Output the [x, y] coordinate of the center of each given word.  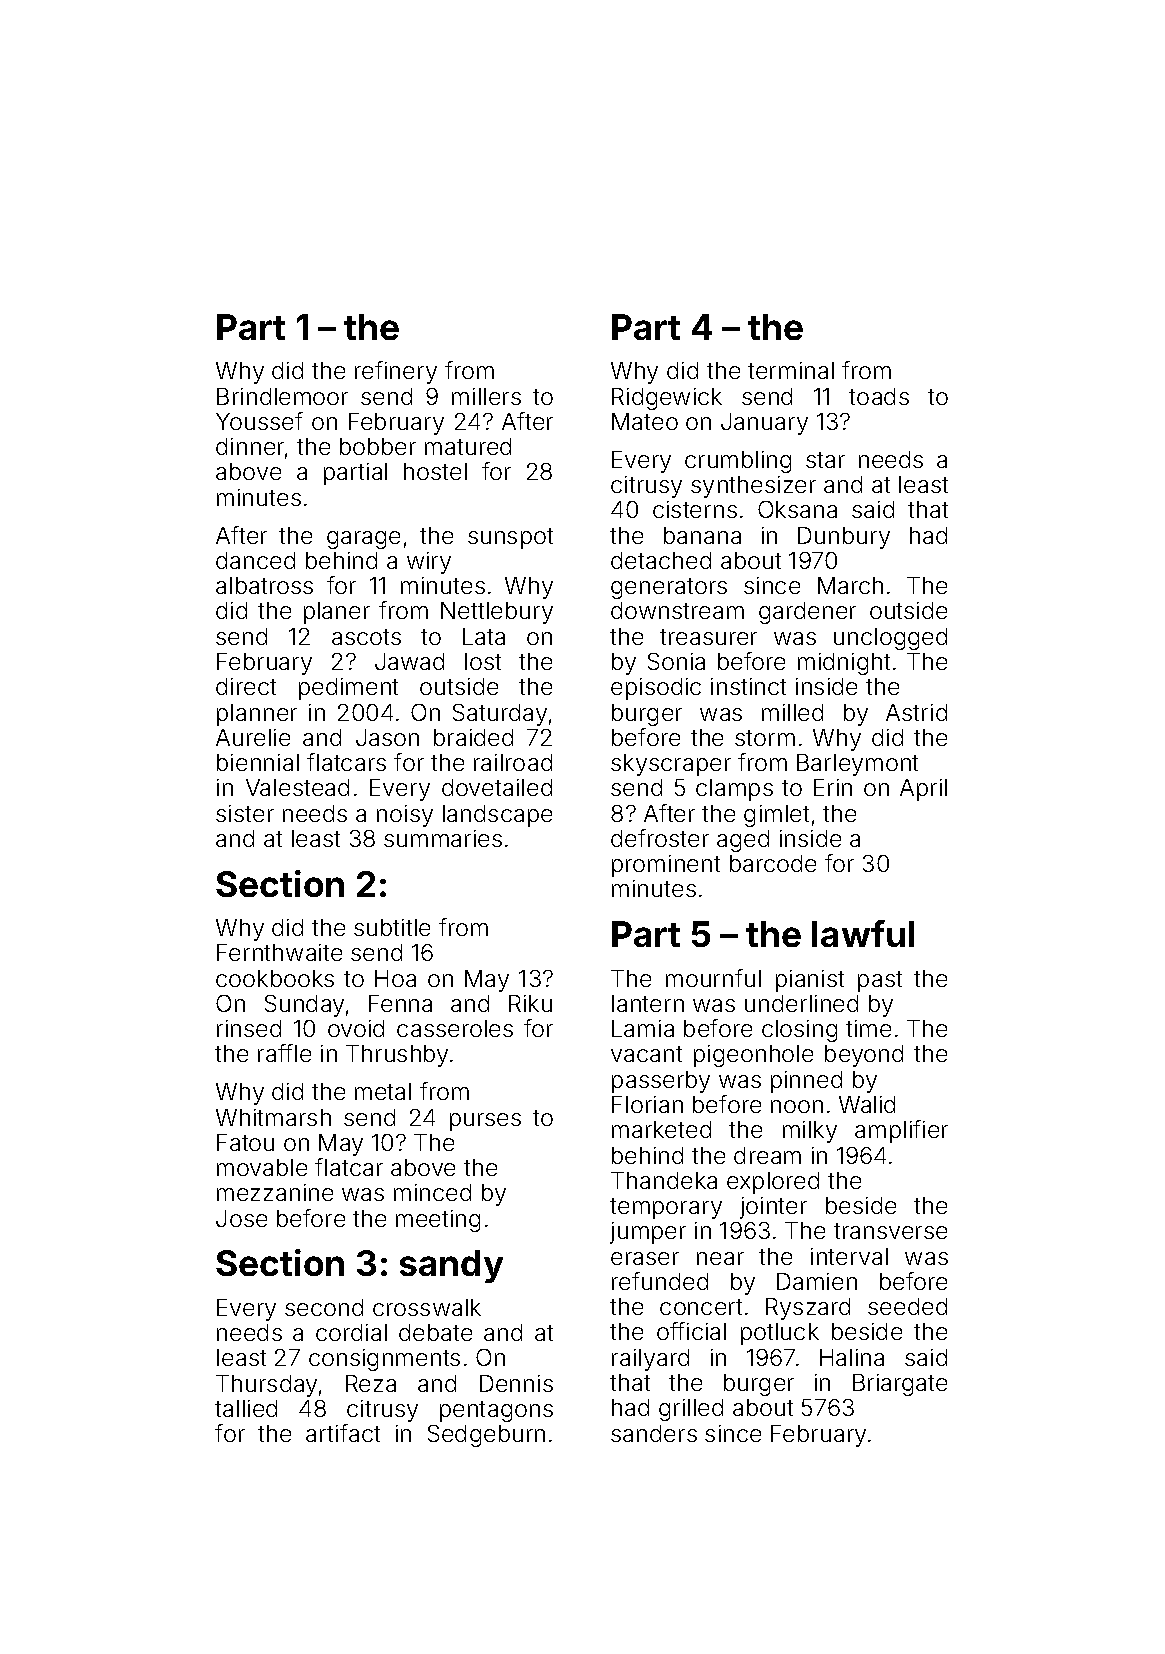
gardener [807, 613]
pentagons [496, 1411]
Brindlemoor [282, 396]
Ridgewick [667, 399]
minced [432, 1192]
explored [773, 1183]
